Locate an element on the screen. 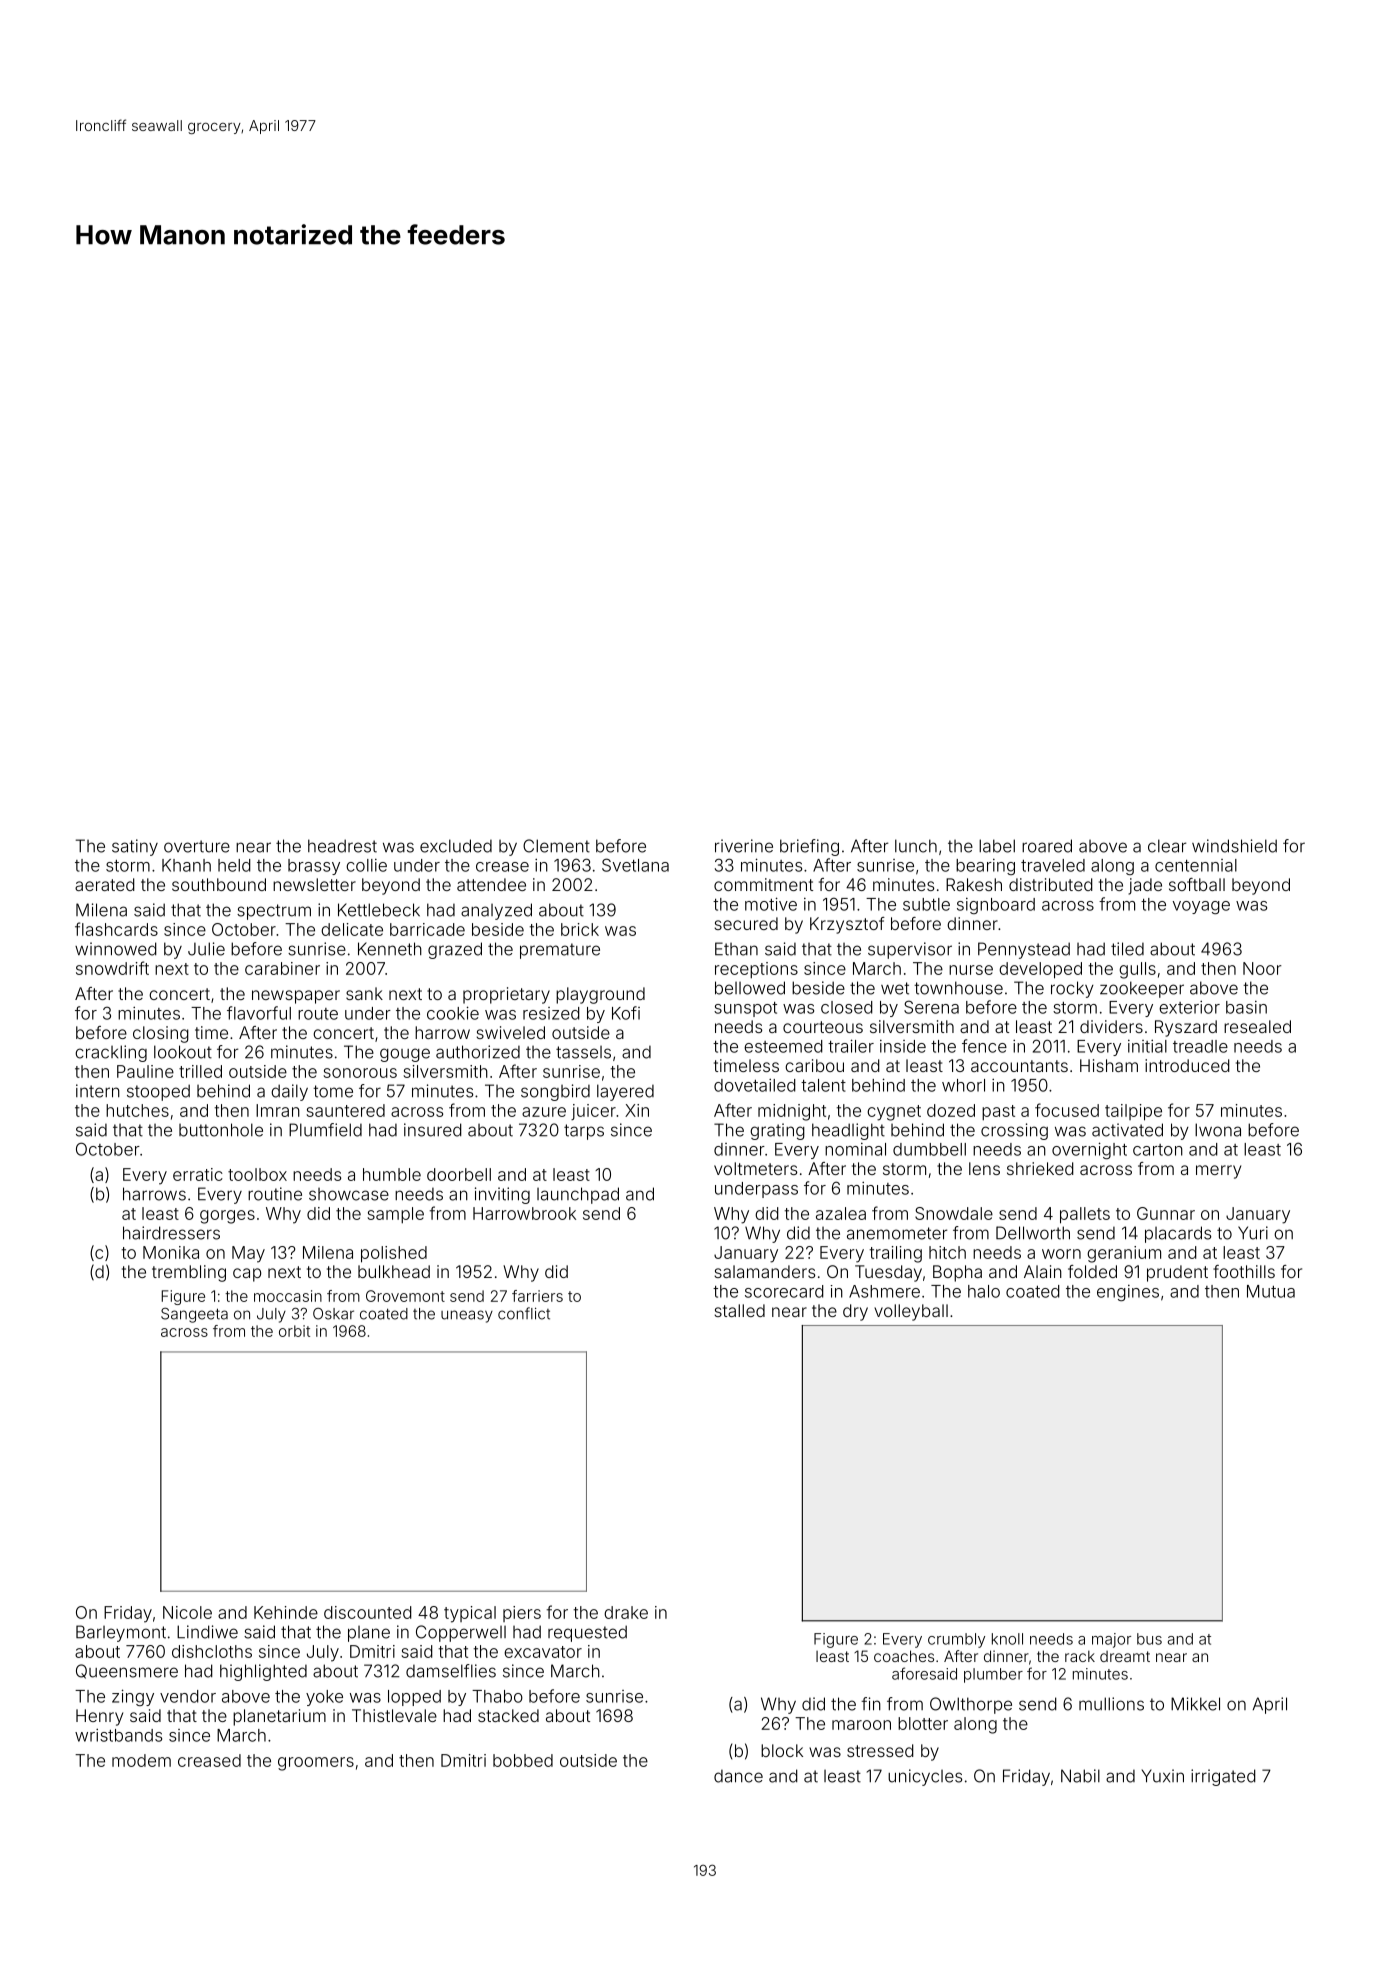 The width and height of the screenshot is (1386, 1969). sonorous is located at coordinates (360, 1073).
